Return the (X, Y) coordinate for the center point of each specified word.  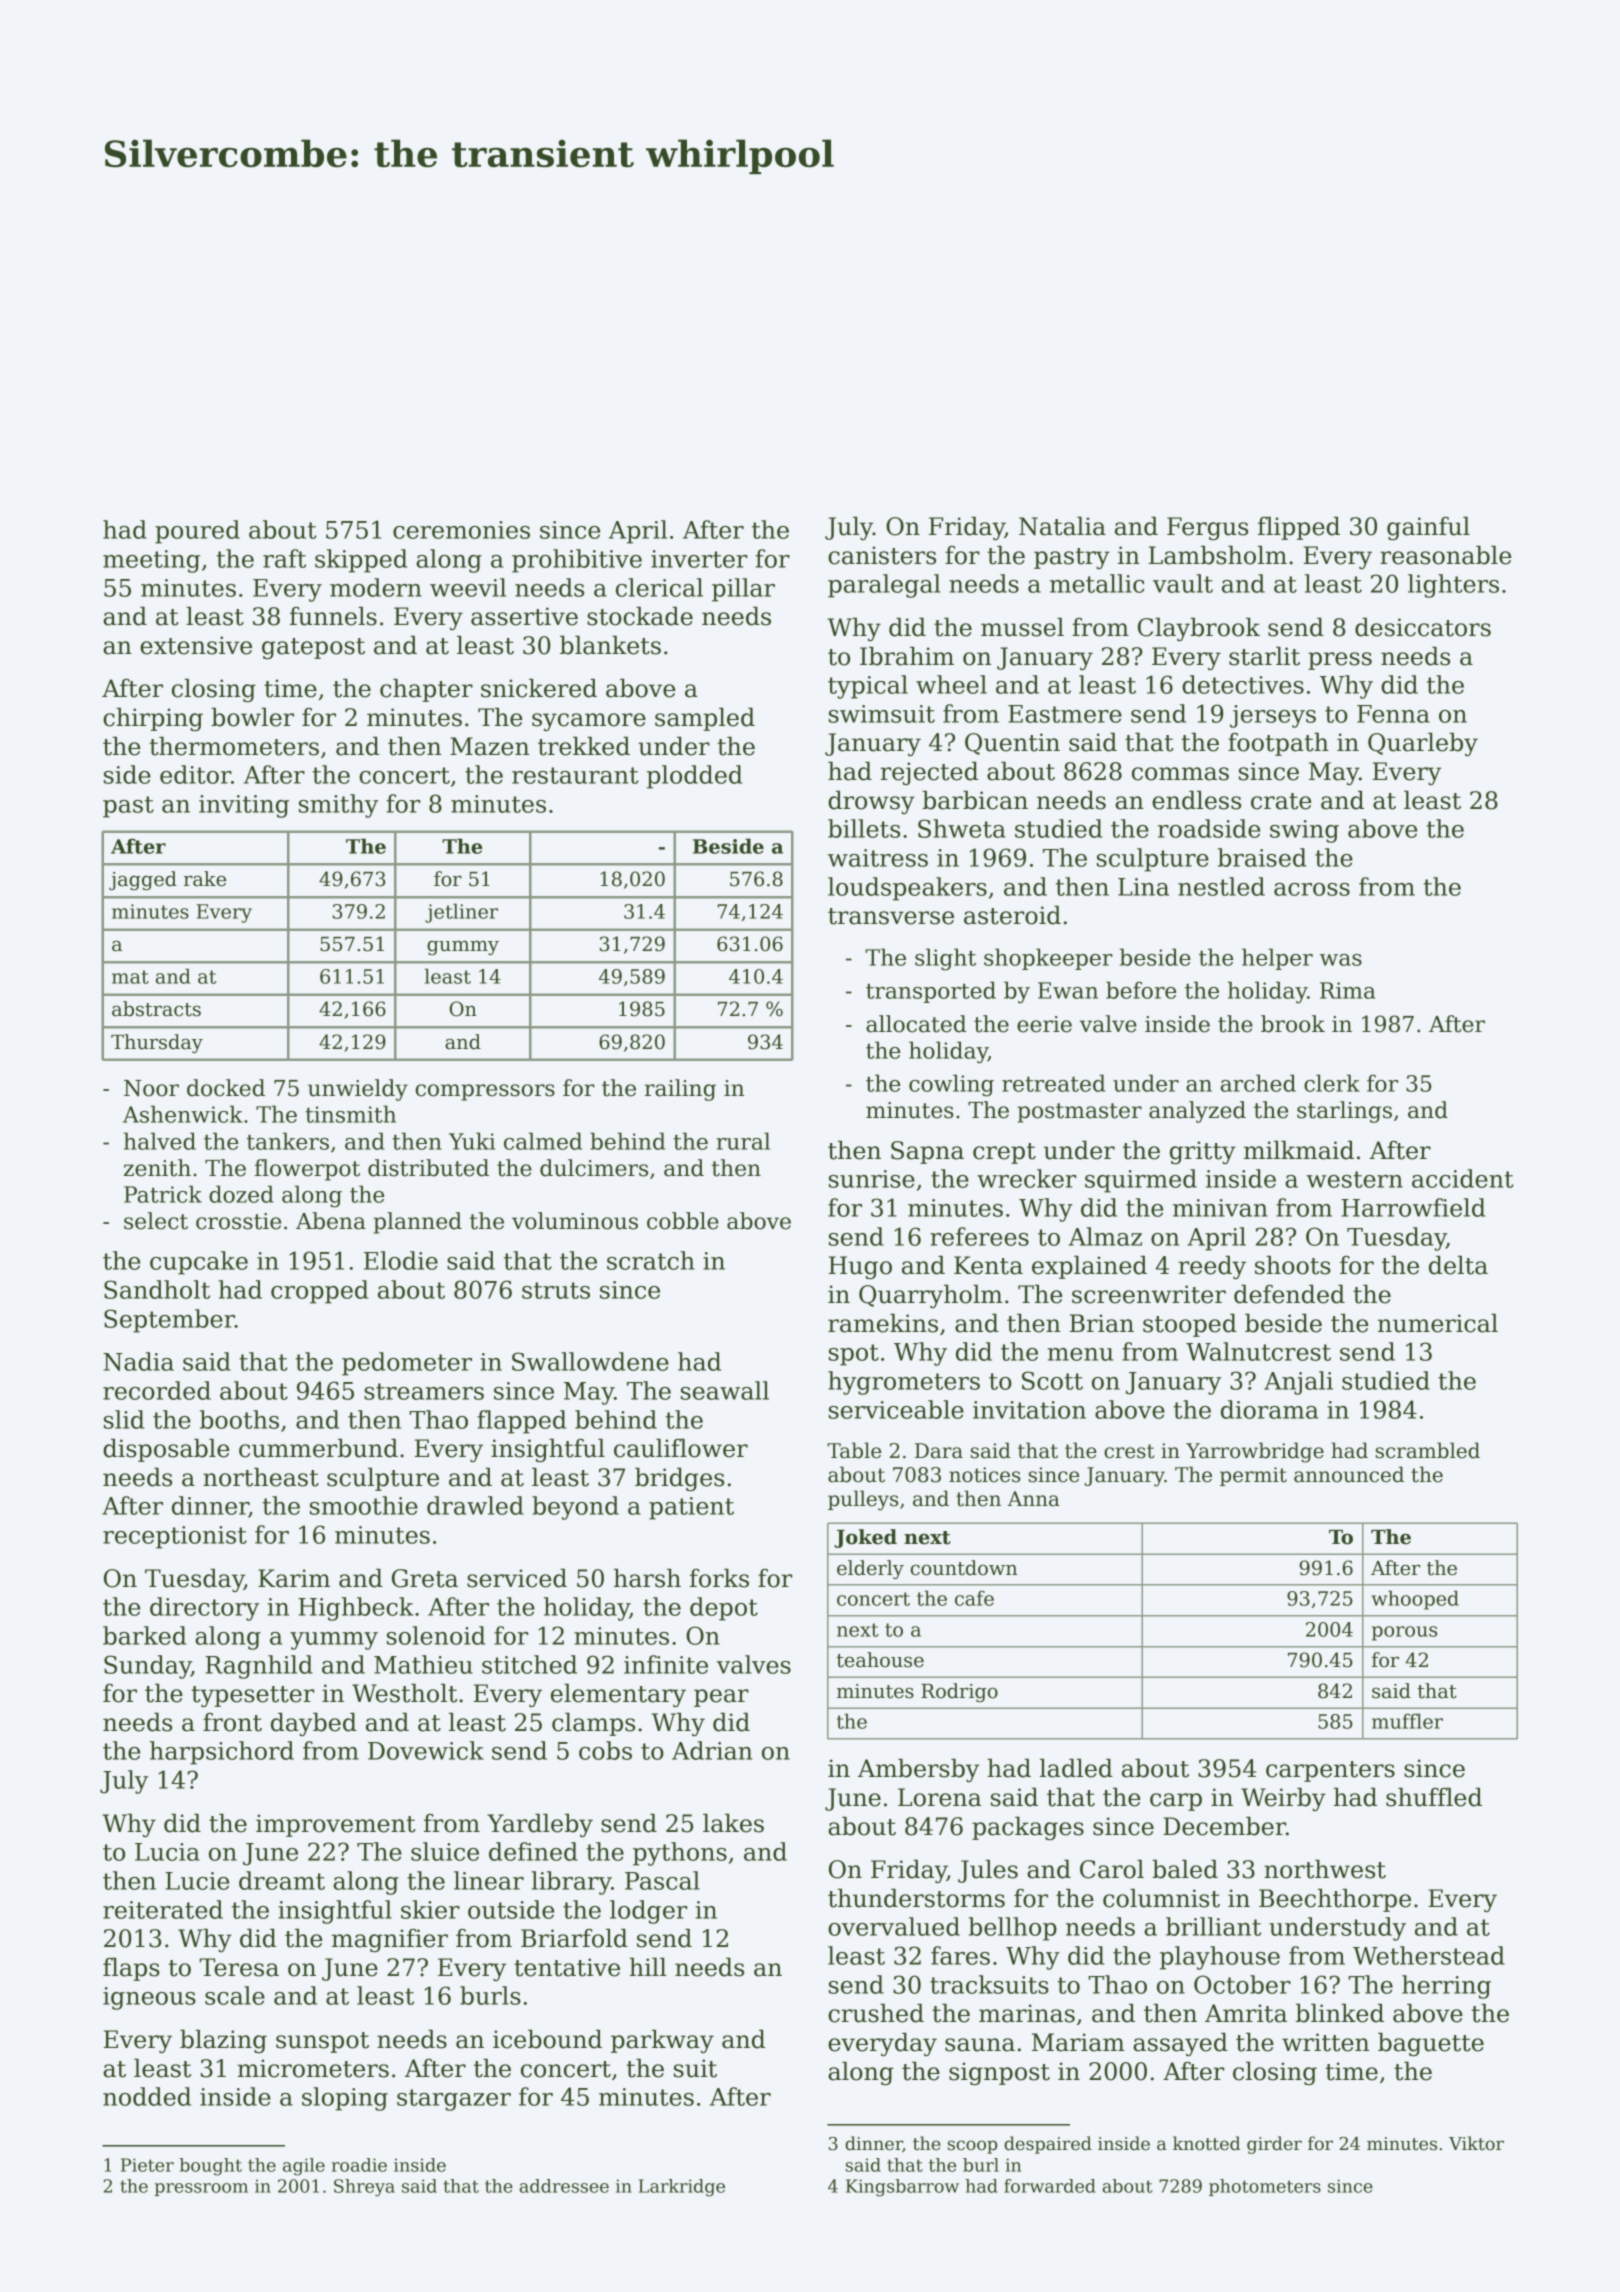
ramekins (883, 1323)
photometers (1265, 2187)
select (156, 1221)
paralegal (884, 586)
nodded (147, 2096)
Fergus (1207, 528)
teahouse (880, 1660)
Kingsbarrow (902, 2188)
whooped (1415, 1600)
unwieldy (358, 1090)
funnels (333, 616)
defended (1289, 1294)
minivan (1220, 1208)
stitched (529, 1664)
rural (743, 1141)
